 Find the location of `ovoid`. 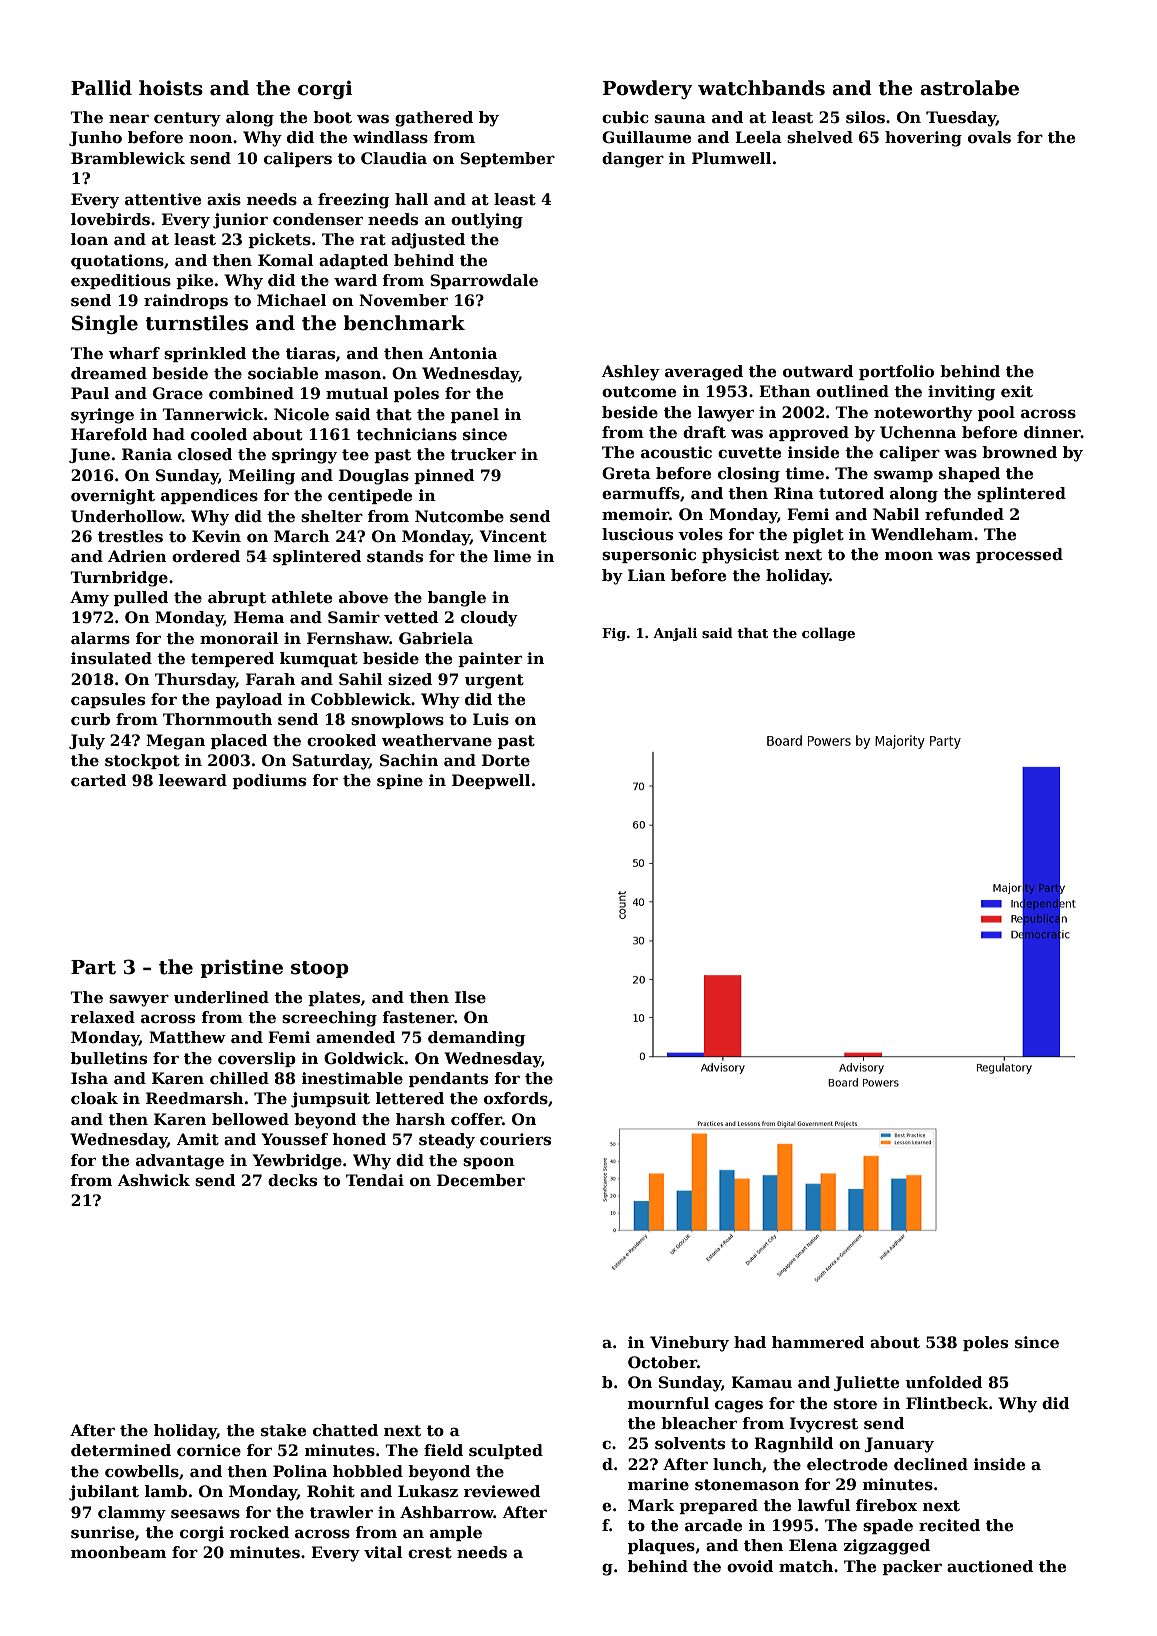

ovoid is located at coordinates (750, 1566).
